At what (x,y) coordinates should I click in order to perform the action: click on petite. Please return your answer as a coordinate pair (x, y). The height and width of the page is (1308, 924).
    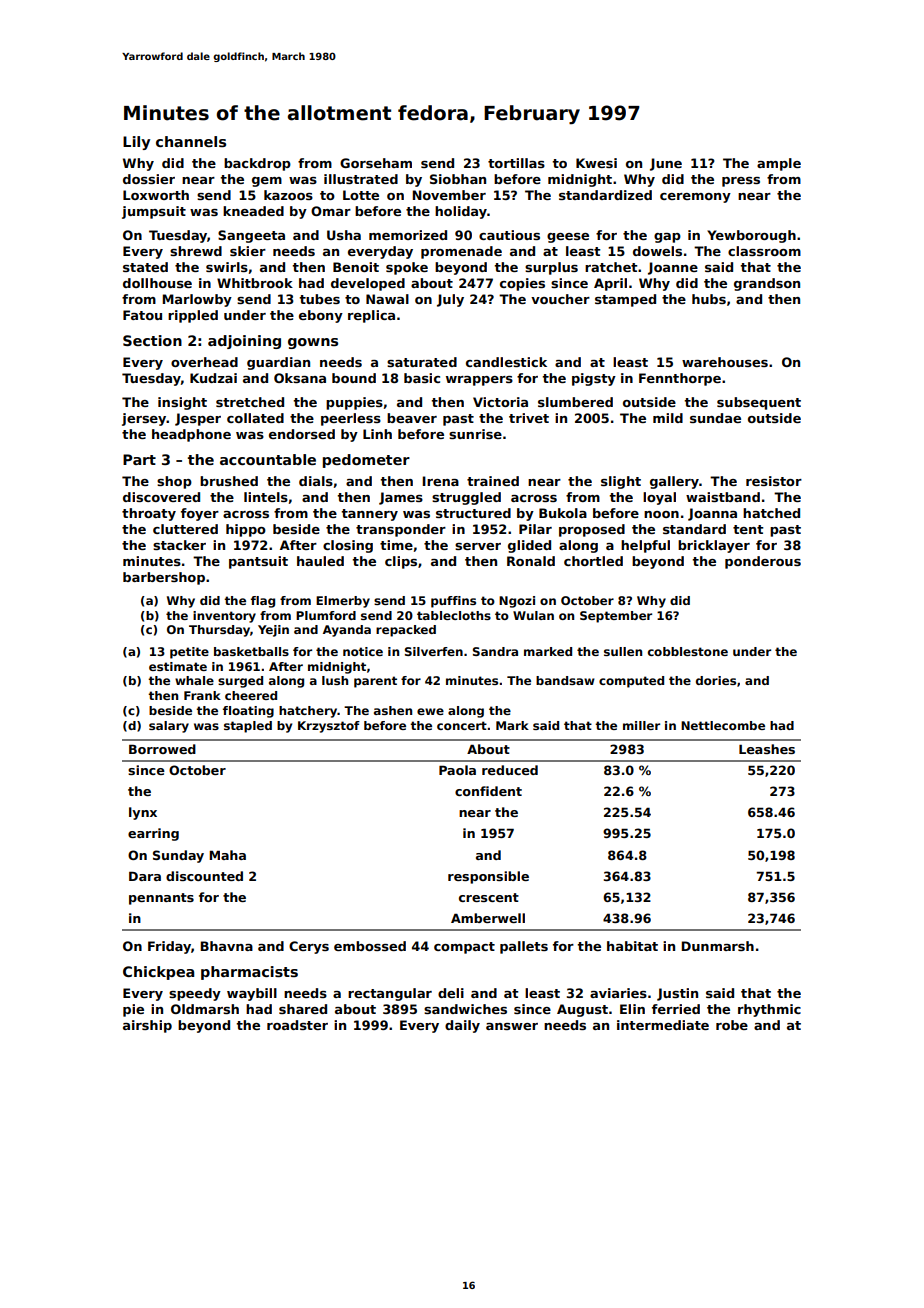
    Looking at the image, I should click on (189, 653).
